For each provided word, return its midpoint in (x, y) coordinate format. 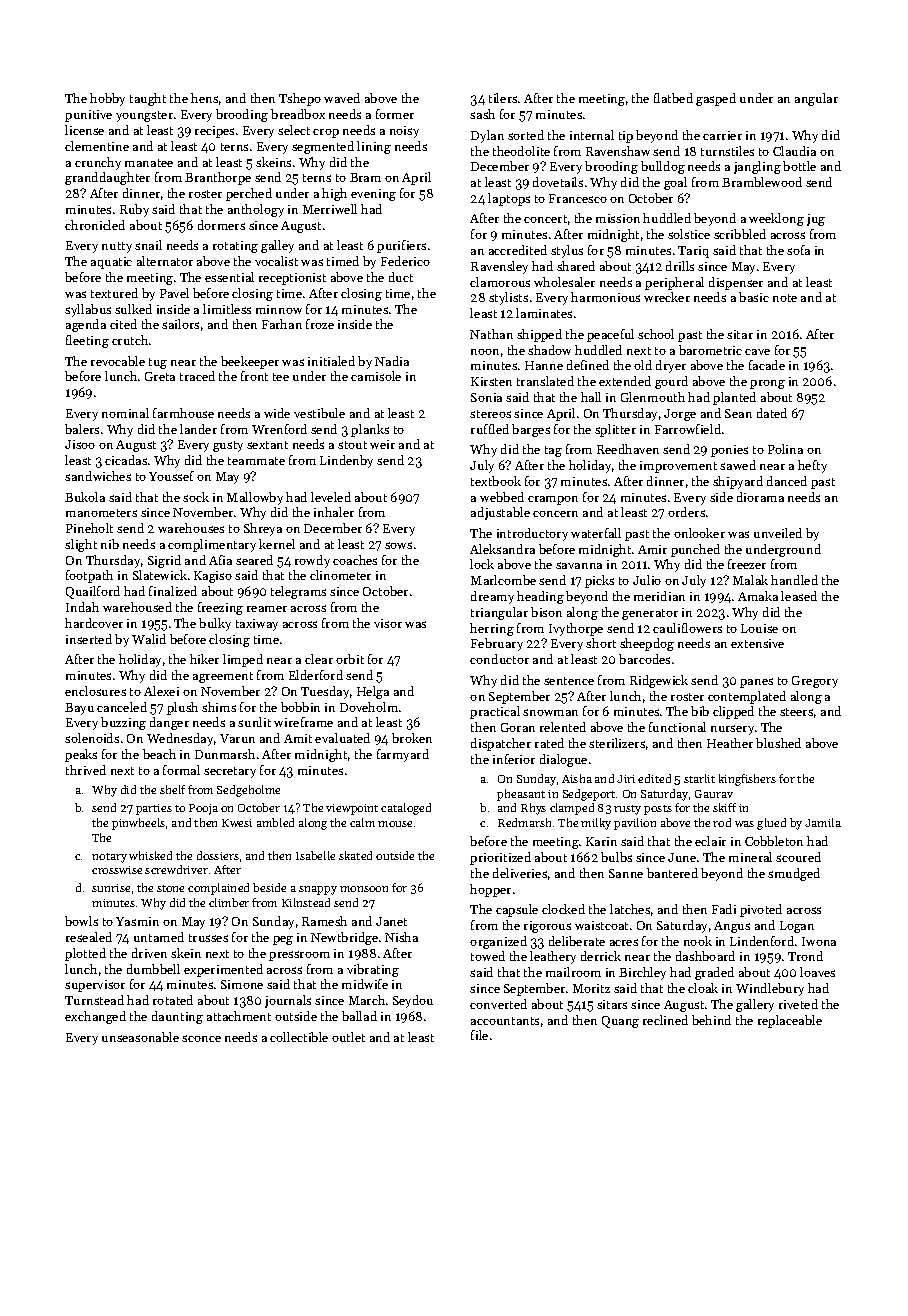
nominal (125, 413)
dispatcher (501, 744)
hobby (107, 99)
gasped (716, 99)
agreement (223, 677)
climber (229, 902)
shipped (539, 335)
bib (700, 711)
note (785, 298)
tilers (503, 98)
